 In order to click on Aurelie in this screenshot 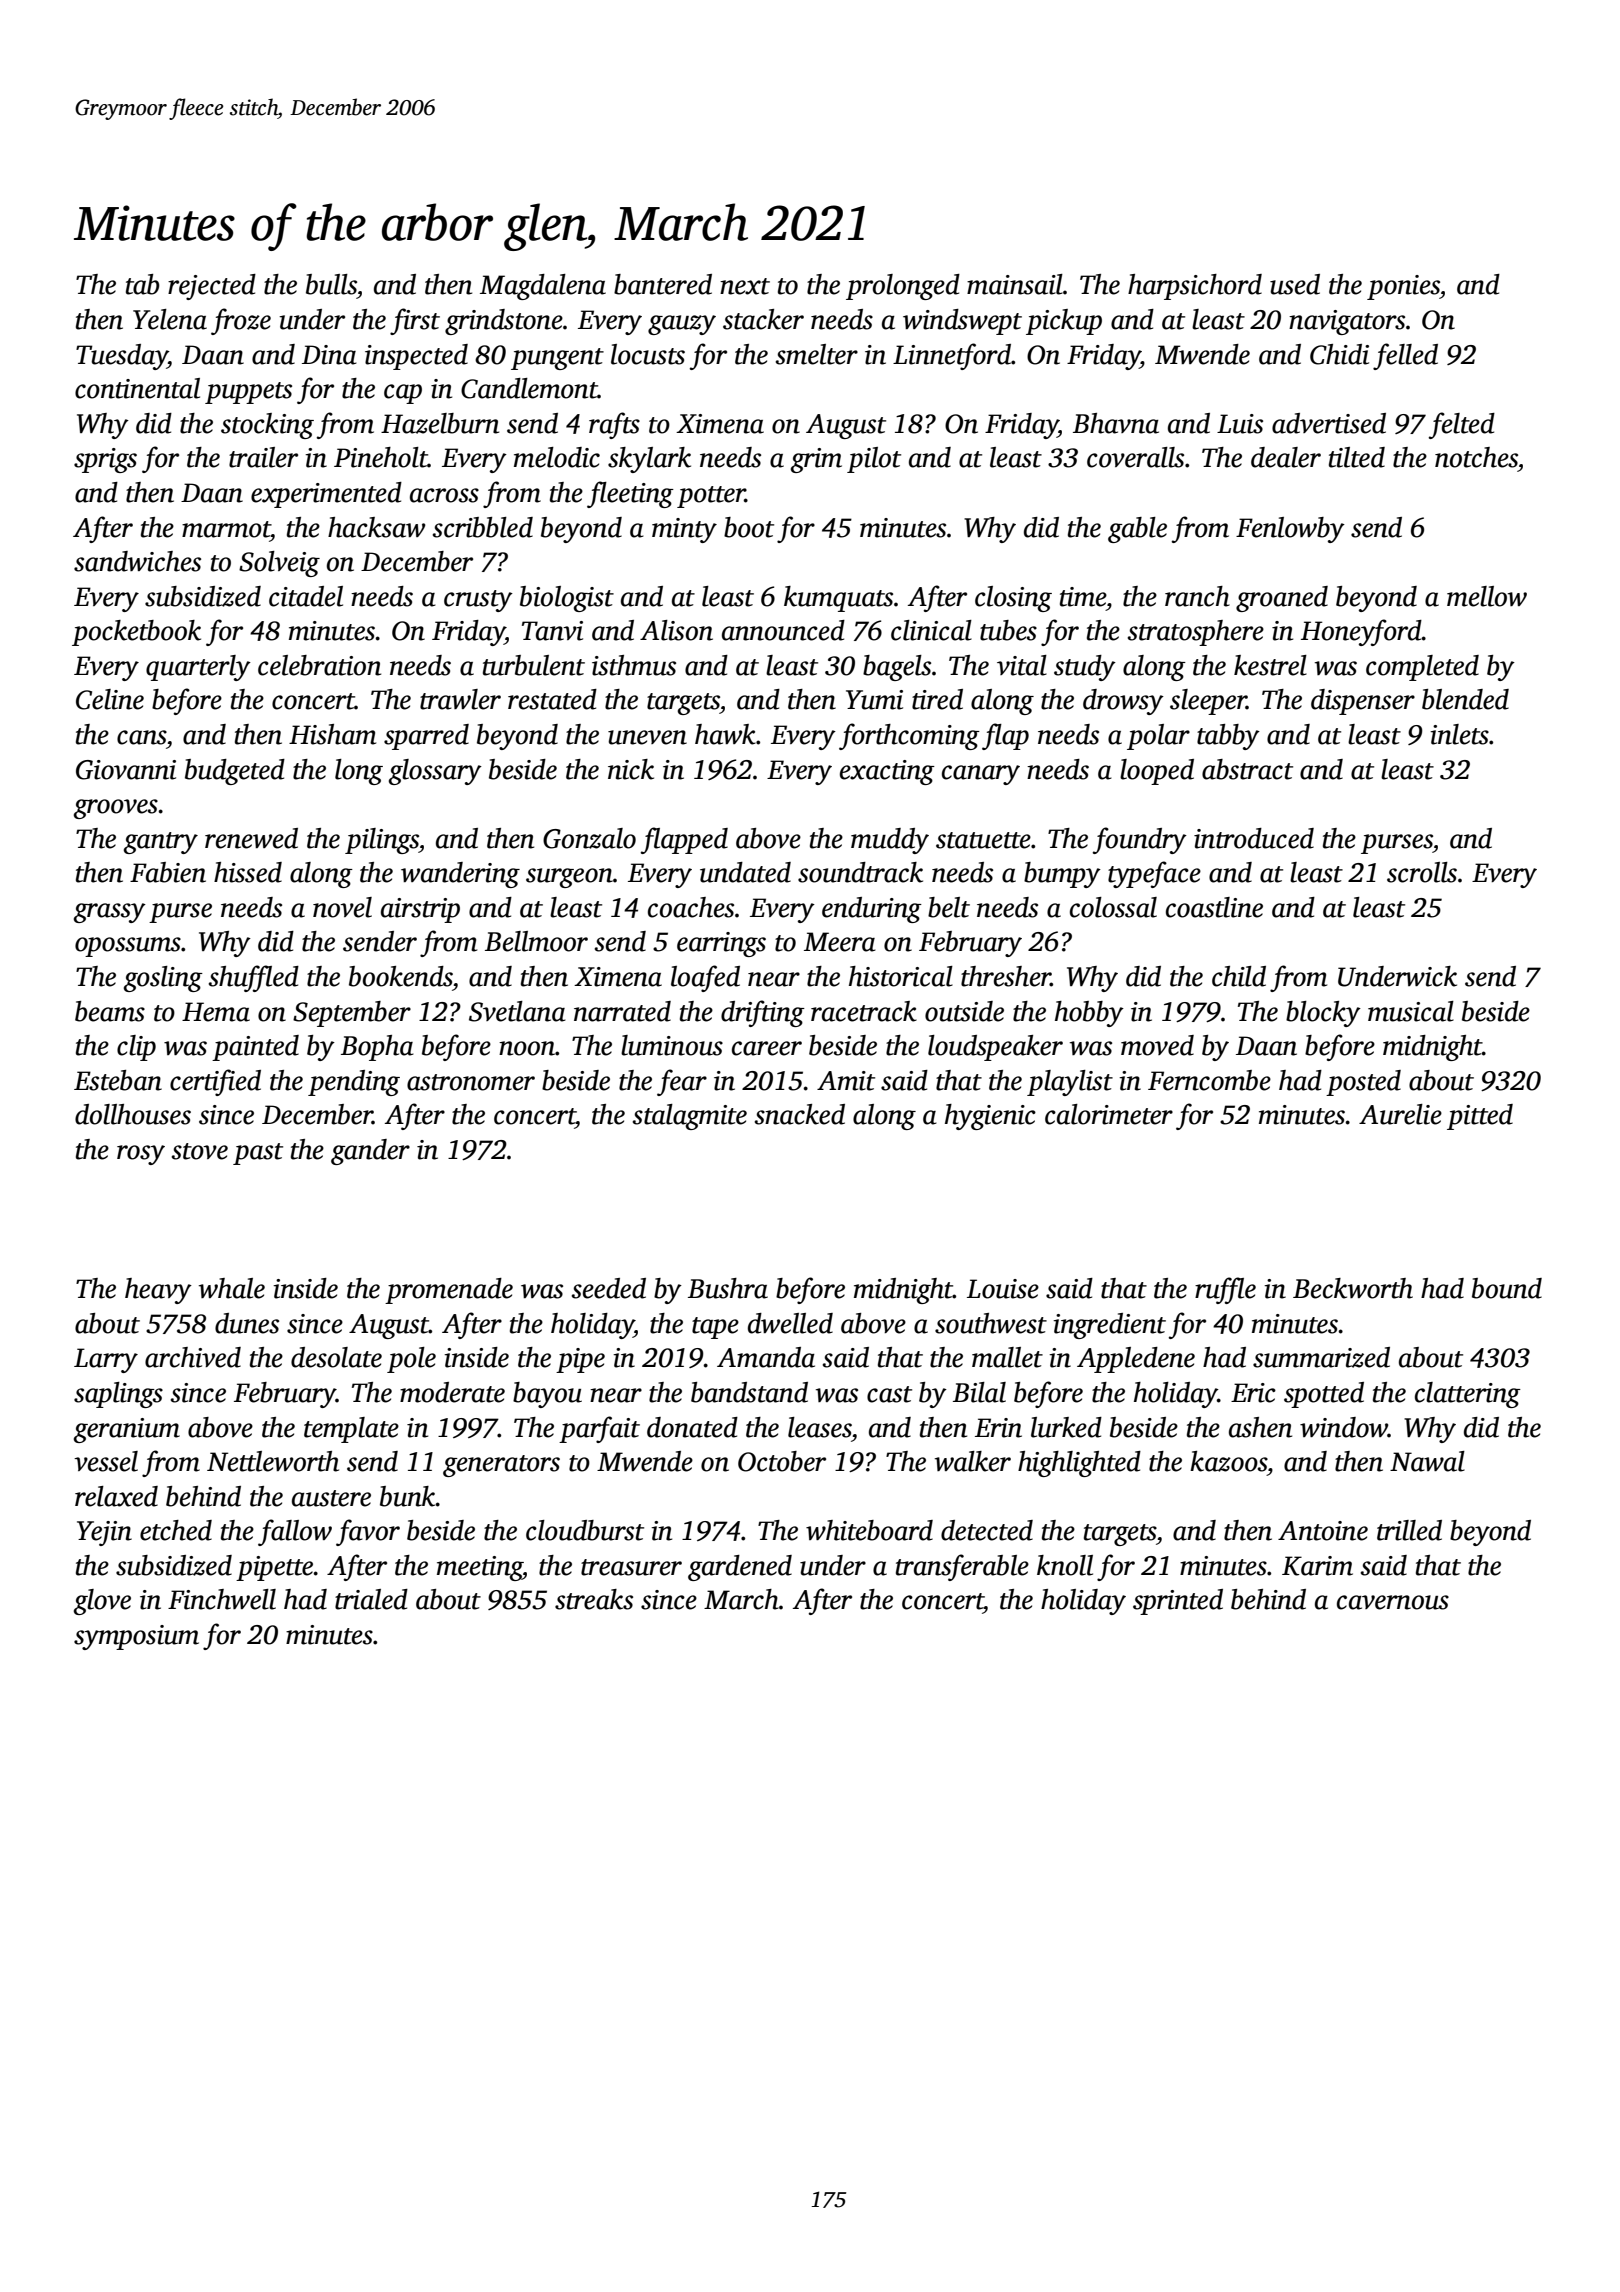, I will do `click(1400, 1114)`.
